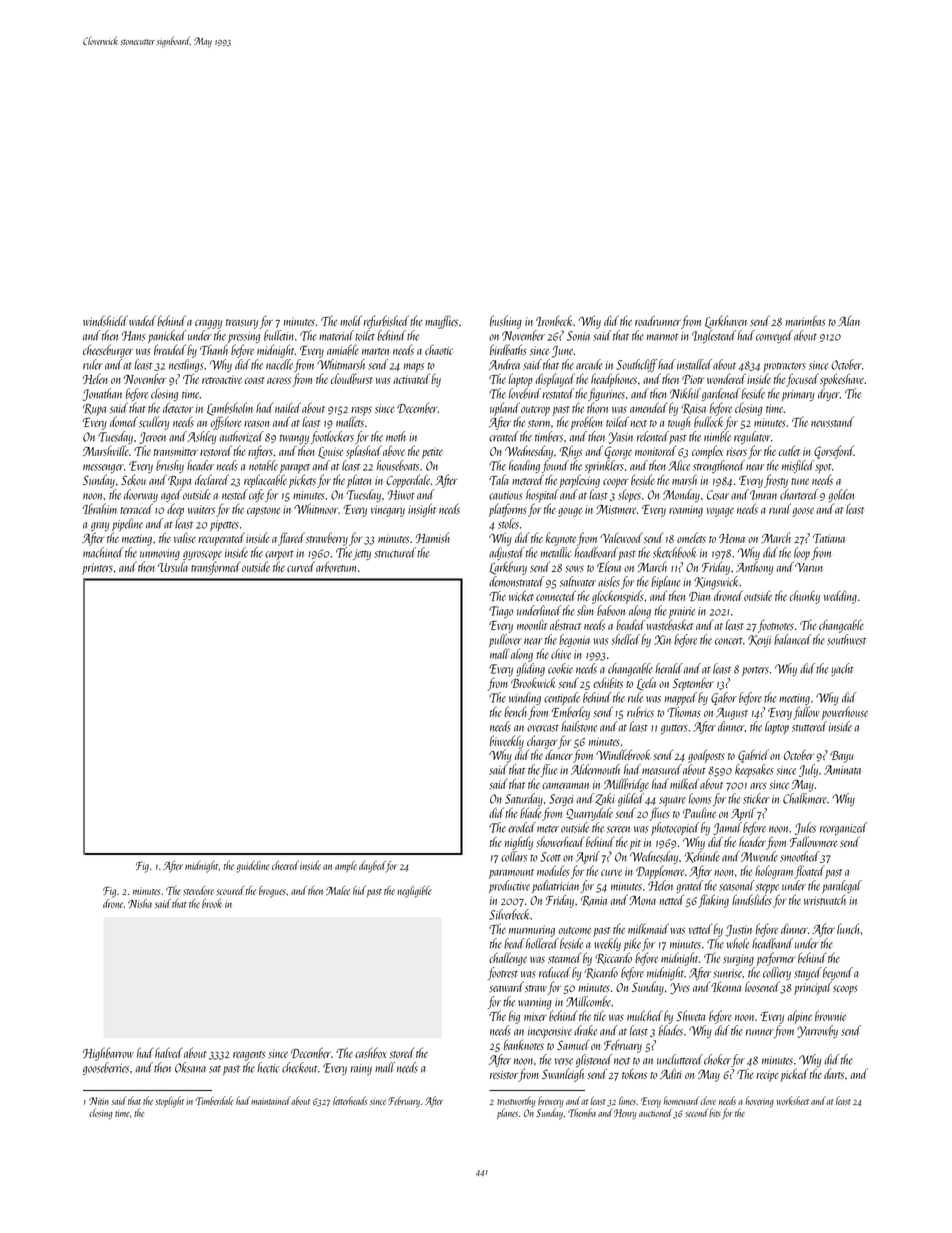  What do you see at coordinates (506, 986) in the screenshot?
I see `seaward` at bounding box center [506, 986].
